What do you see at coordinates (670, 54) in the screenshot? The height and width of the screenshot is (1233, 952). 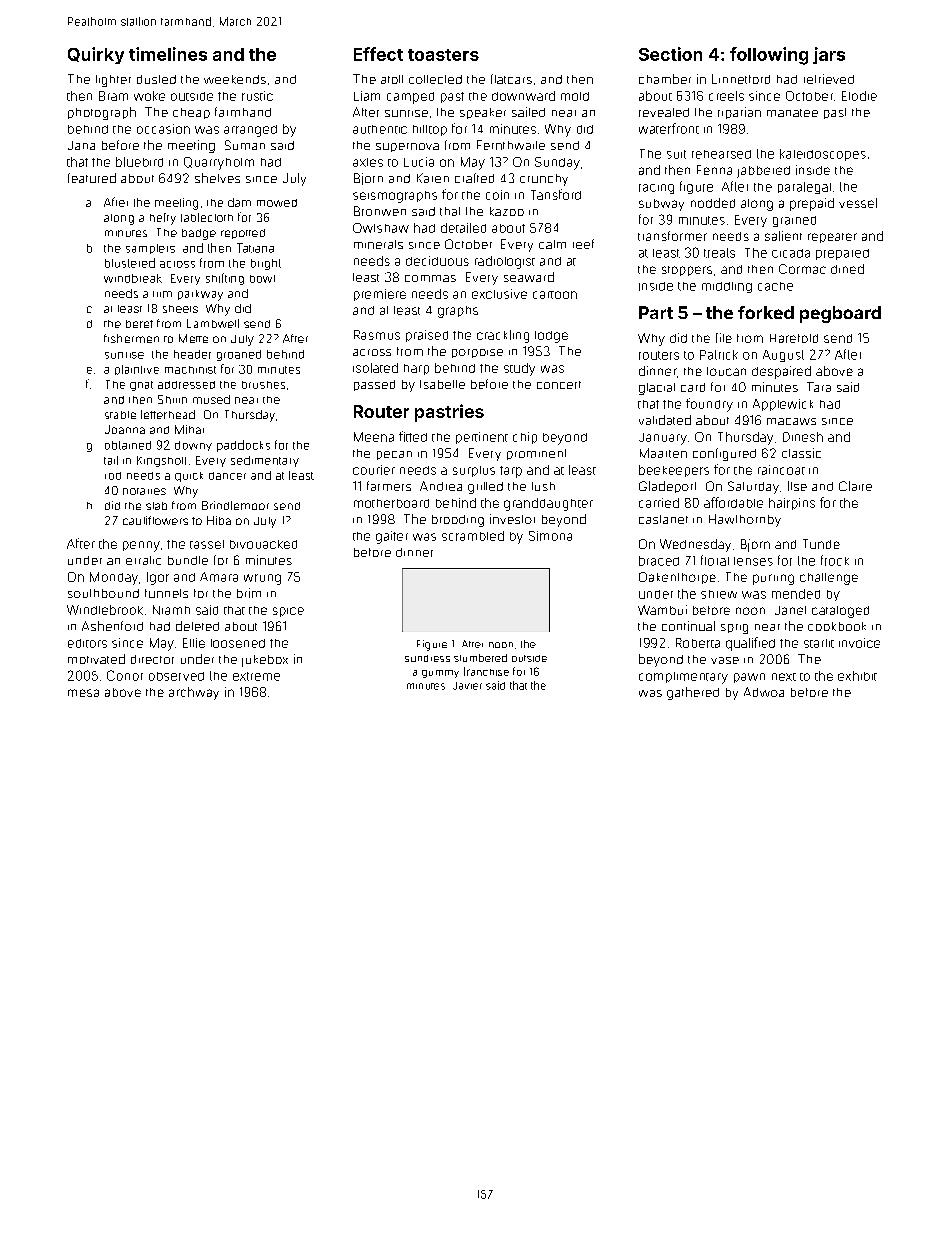 I see `Section` at bounding box center [670, 54].
